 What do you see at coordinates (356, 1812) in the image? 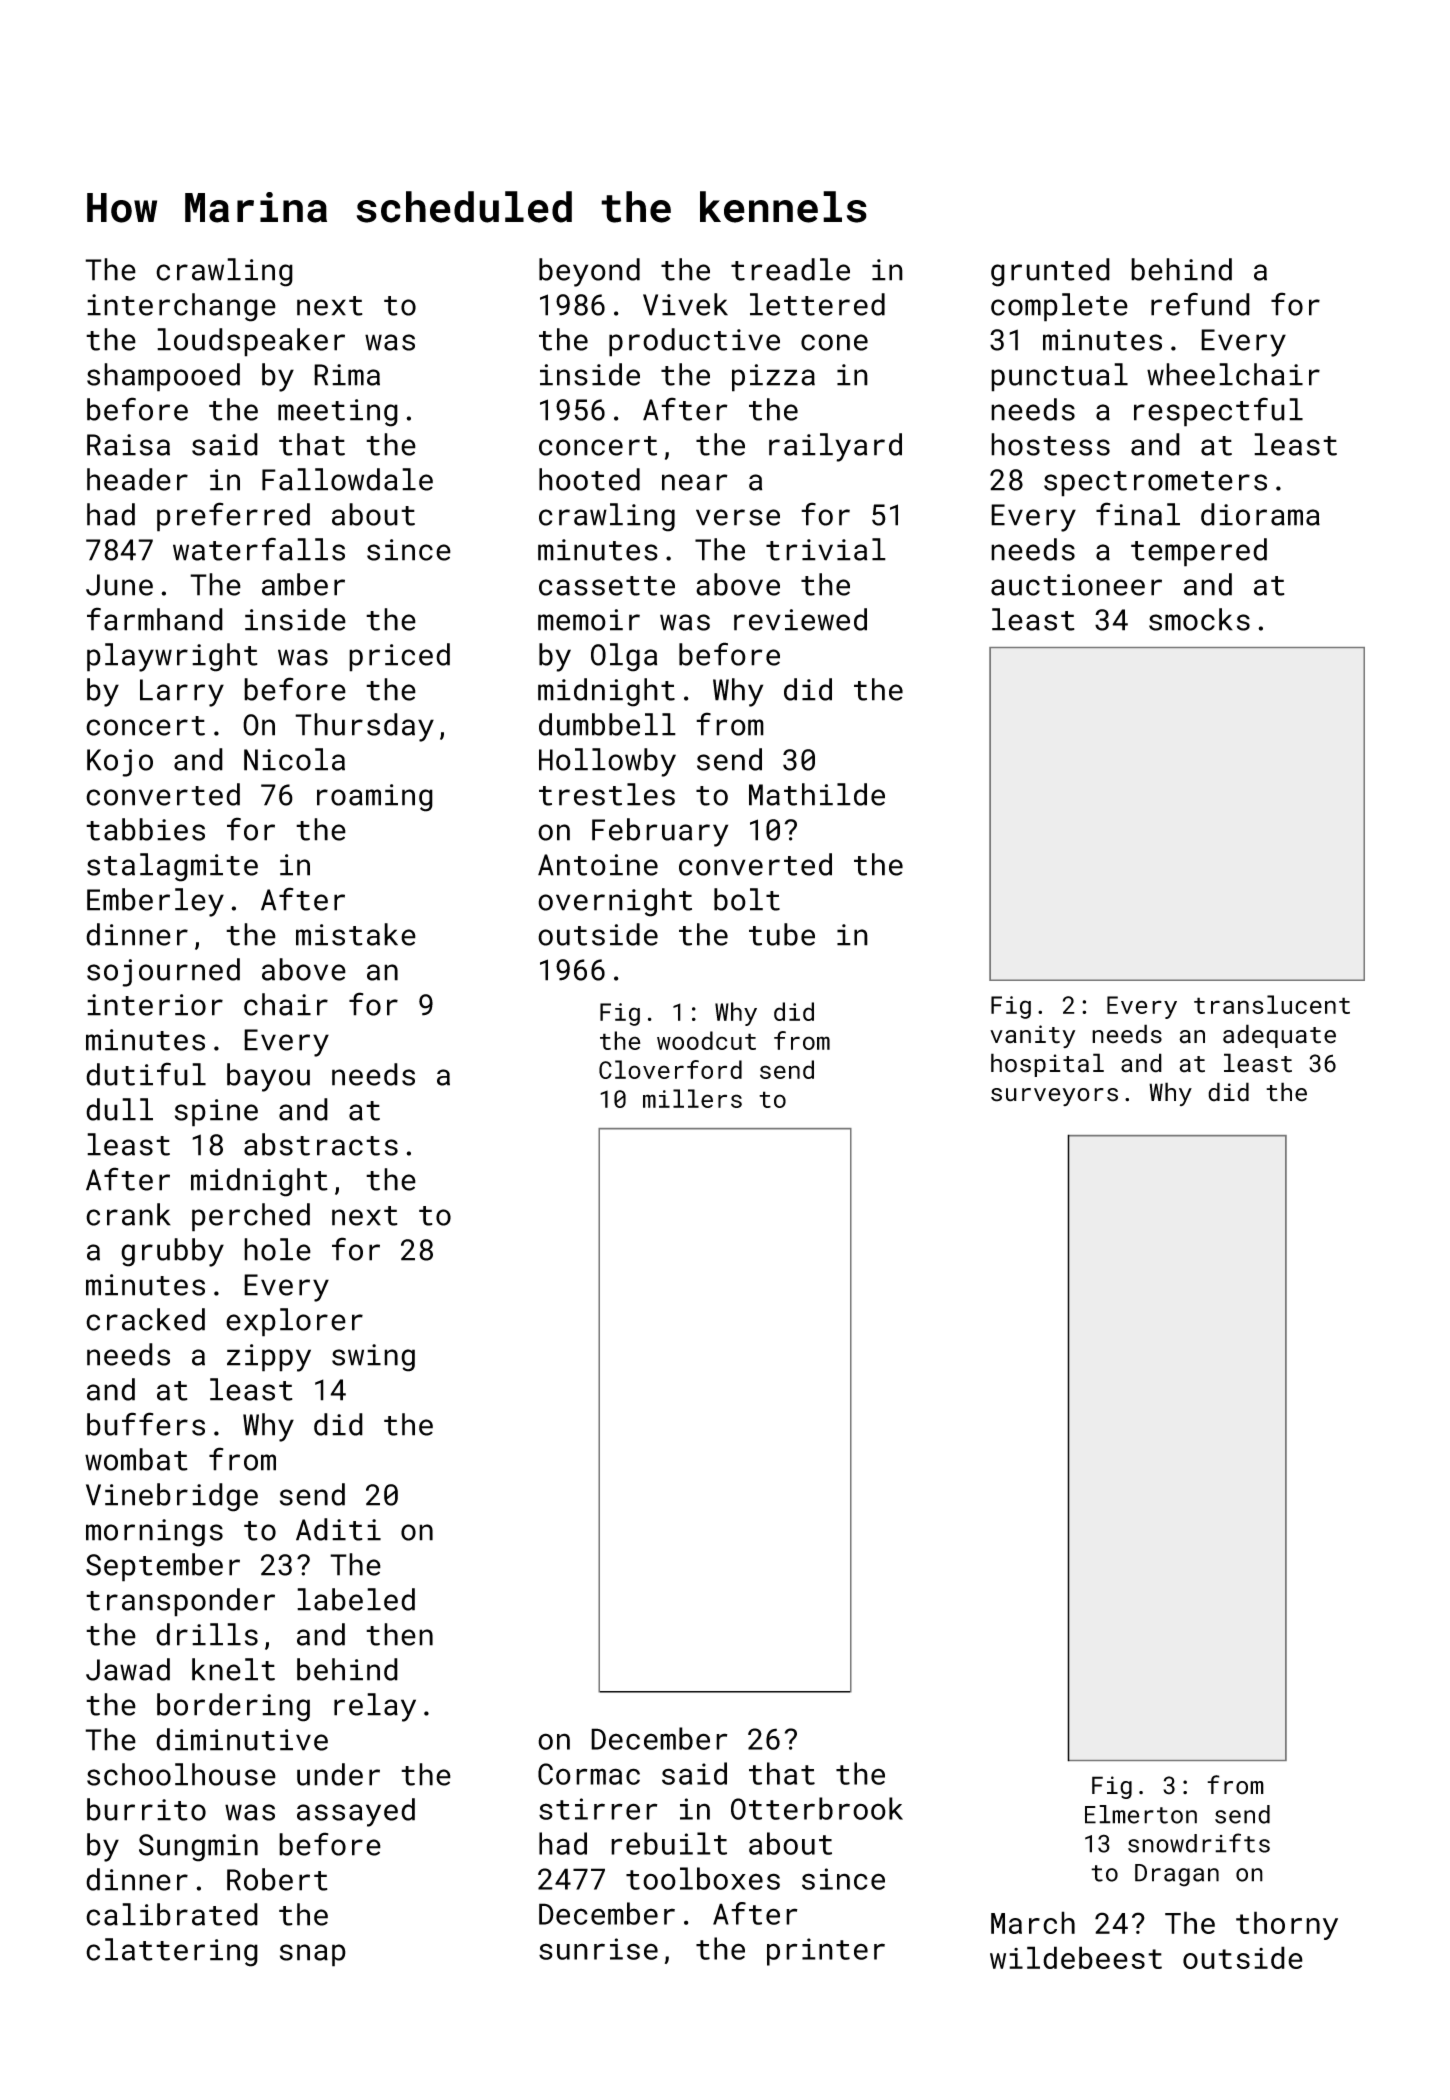
I see `assayed` at bounding box center [356, 1812].
